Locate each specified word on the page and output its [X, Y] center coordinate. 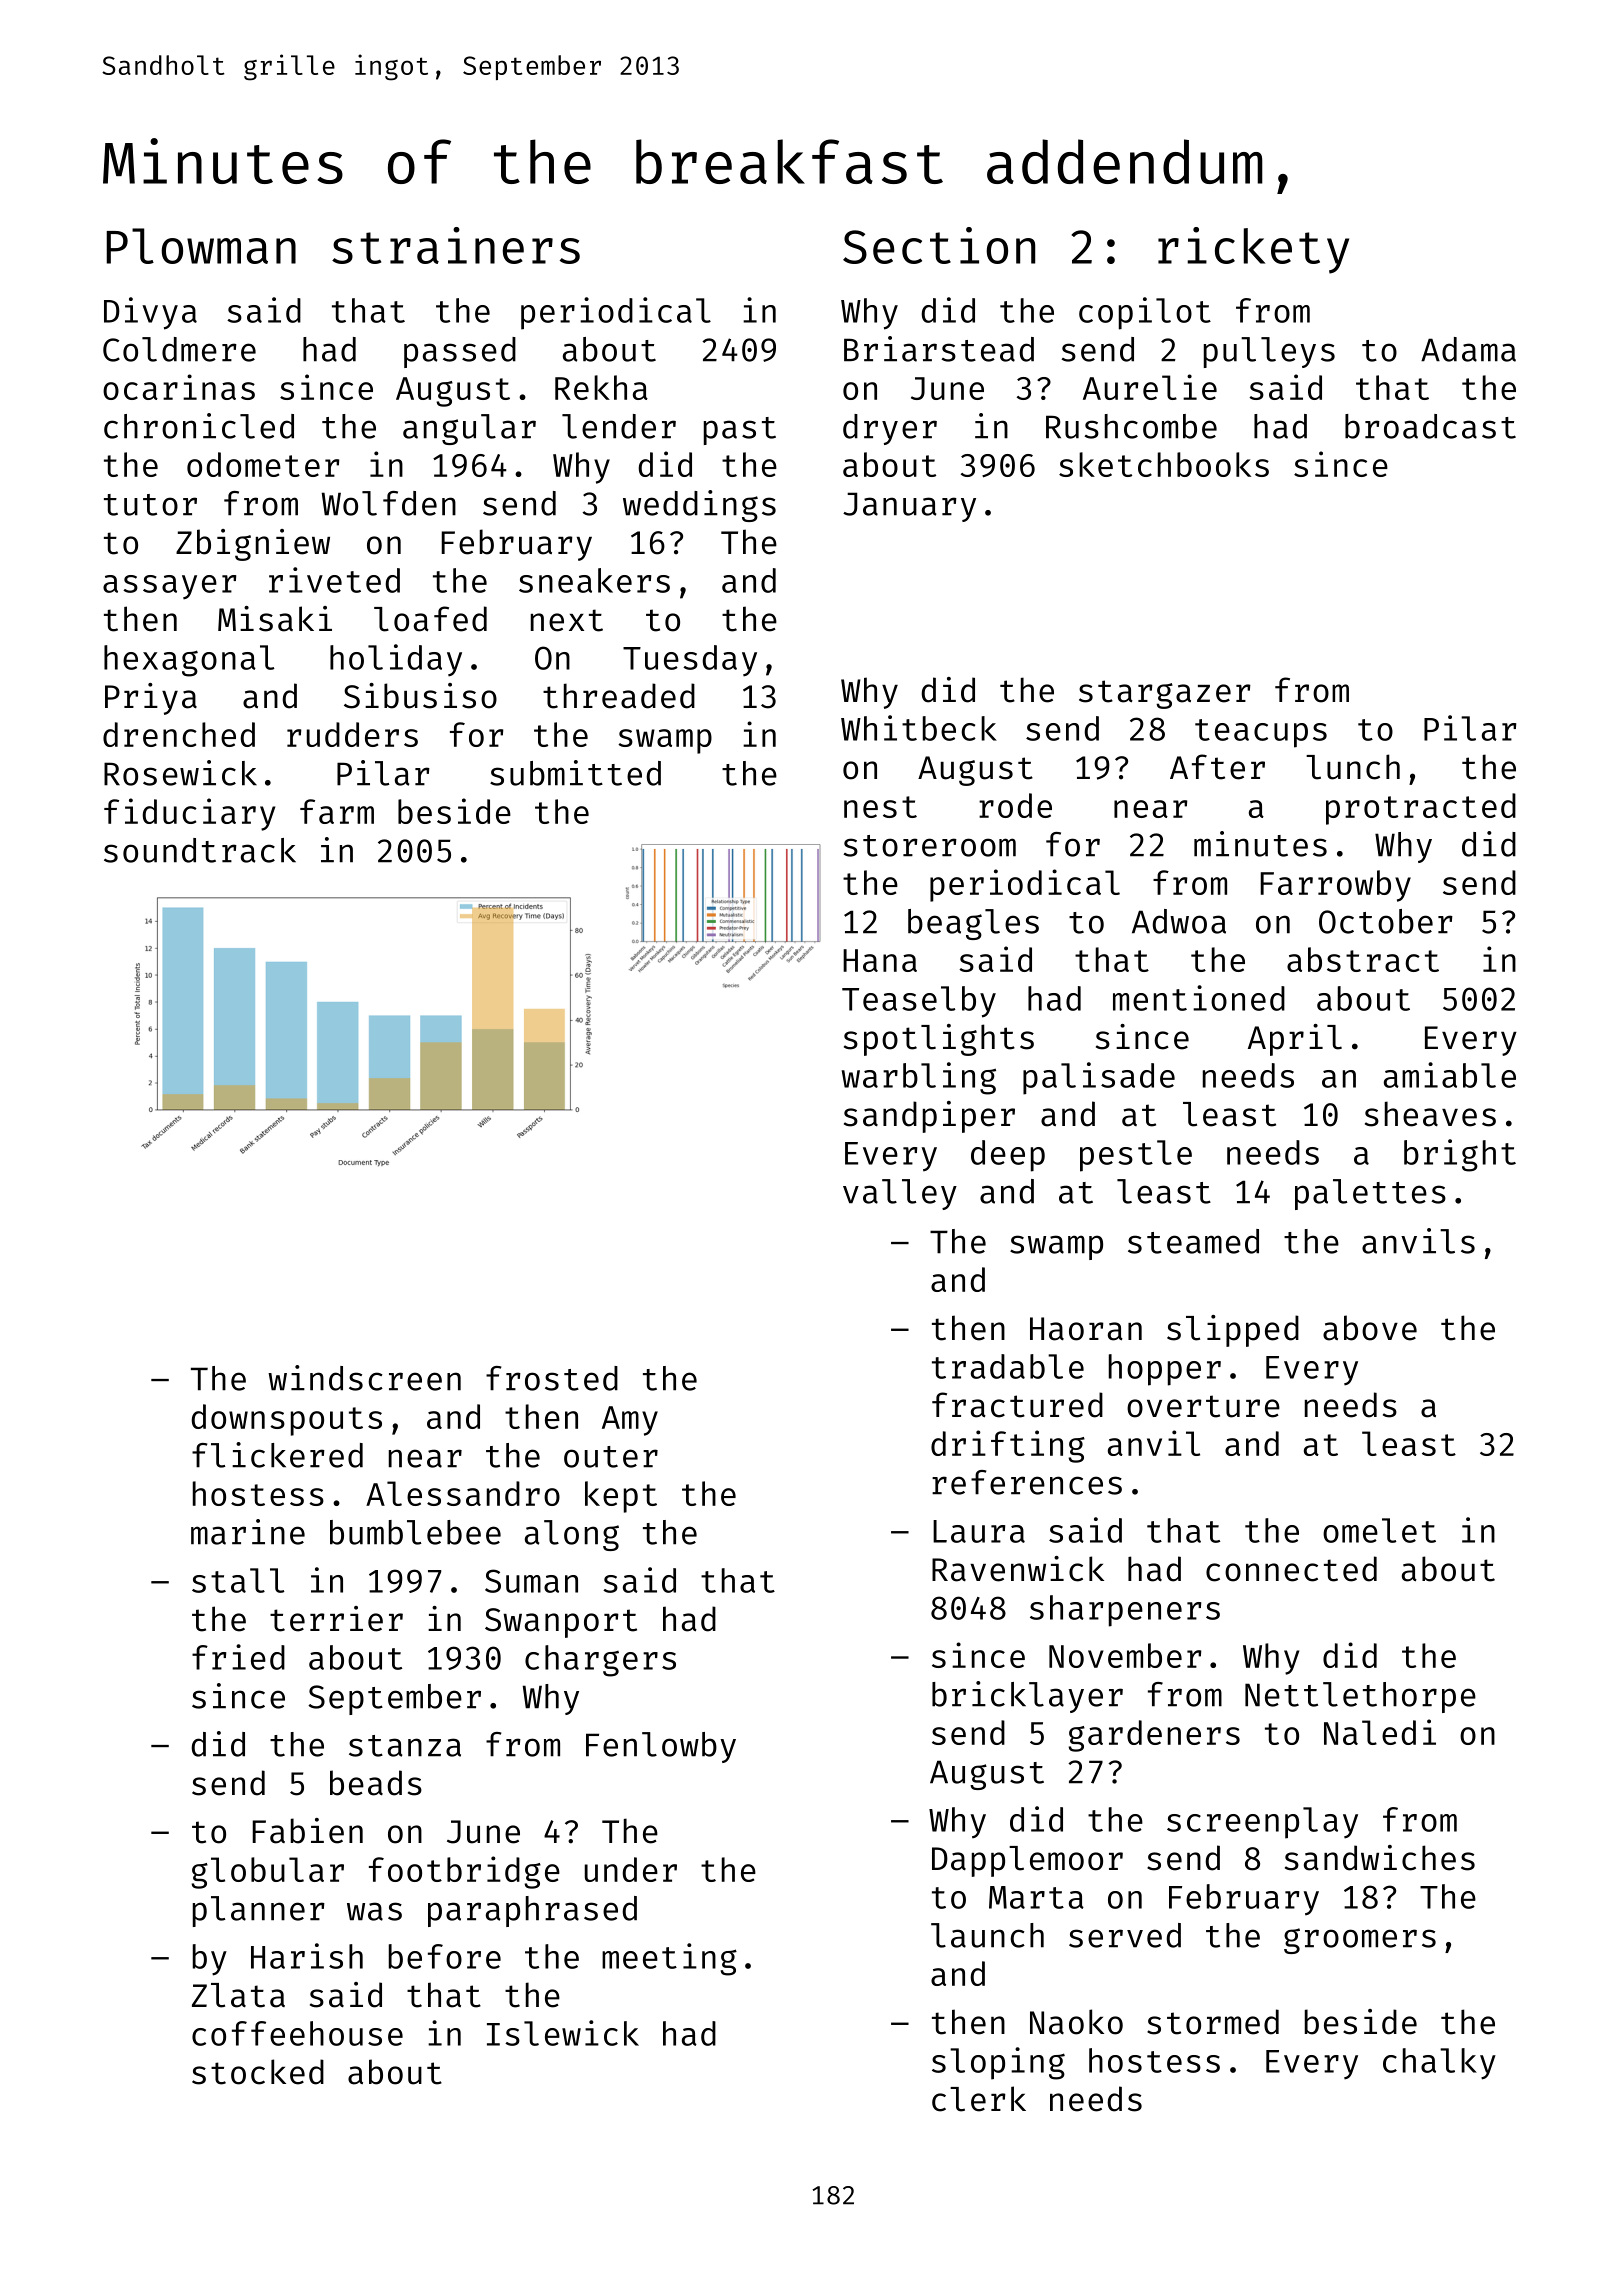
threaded [619, 696]
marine [248, 1532]
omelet [1379, 1530]
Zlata [238, 1995]
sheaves [1430, 1114]
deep [1008, 1156]
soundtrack [200, 850]
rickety [1253, 250]
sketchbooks [1164, 464]
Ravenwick [1018, 1569]
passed [460, 352]
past [740, 431]
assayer [169, 587]
